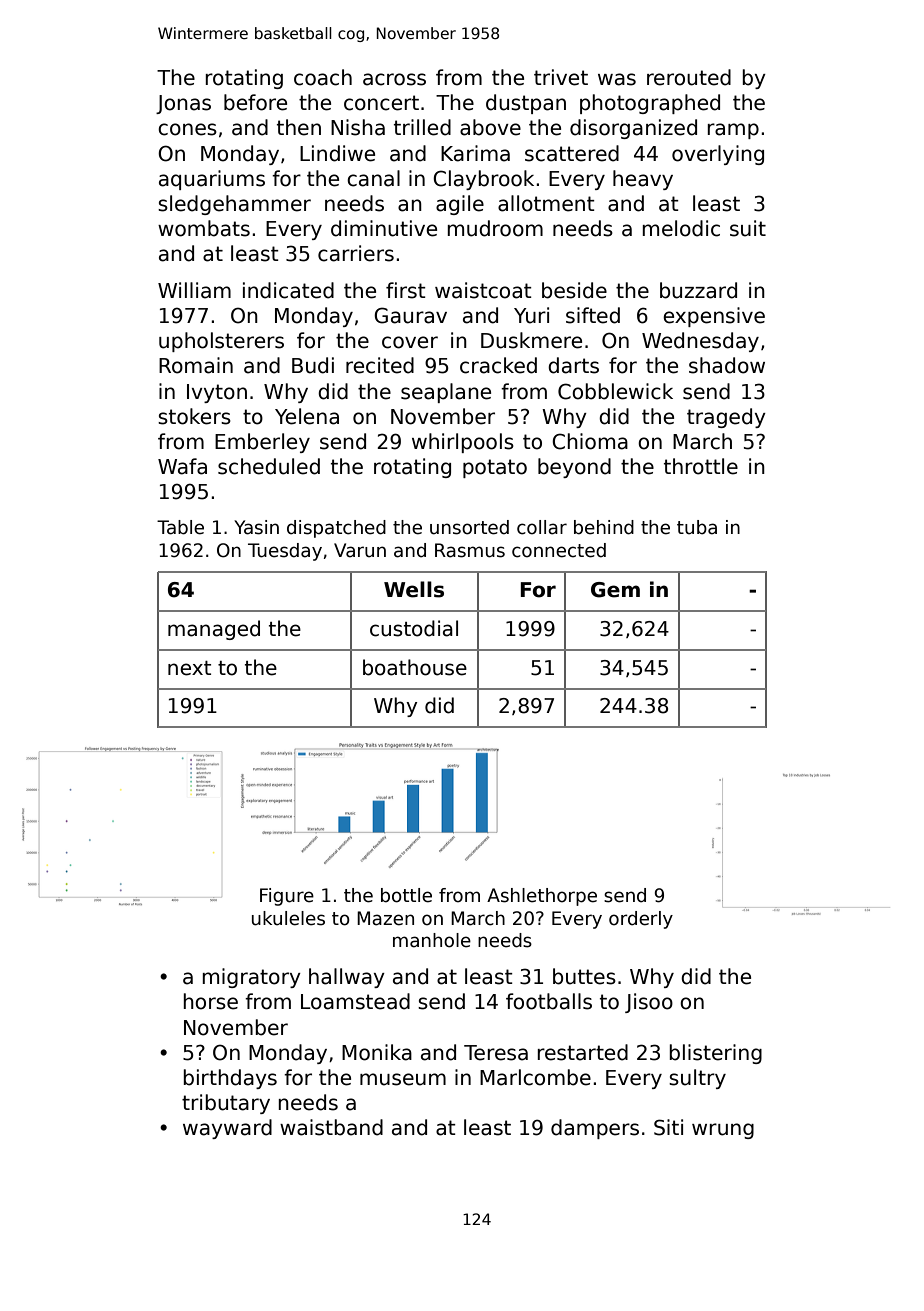 The image size is (924, 1311). Describe the element at coordinates (559, 550) in the screenshot. I see `connected` at that location.
